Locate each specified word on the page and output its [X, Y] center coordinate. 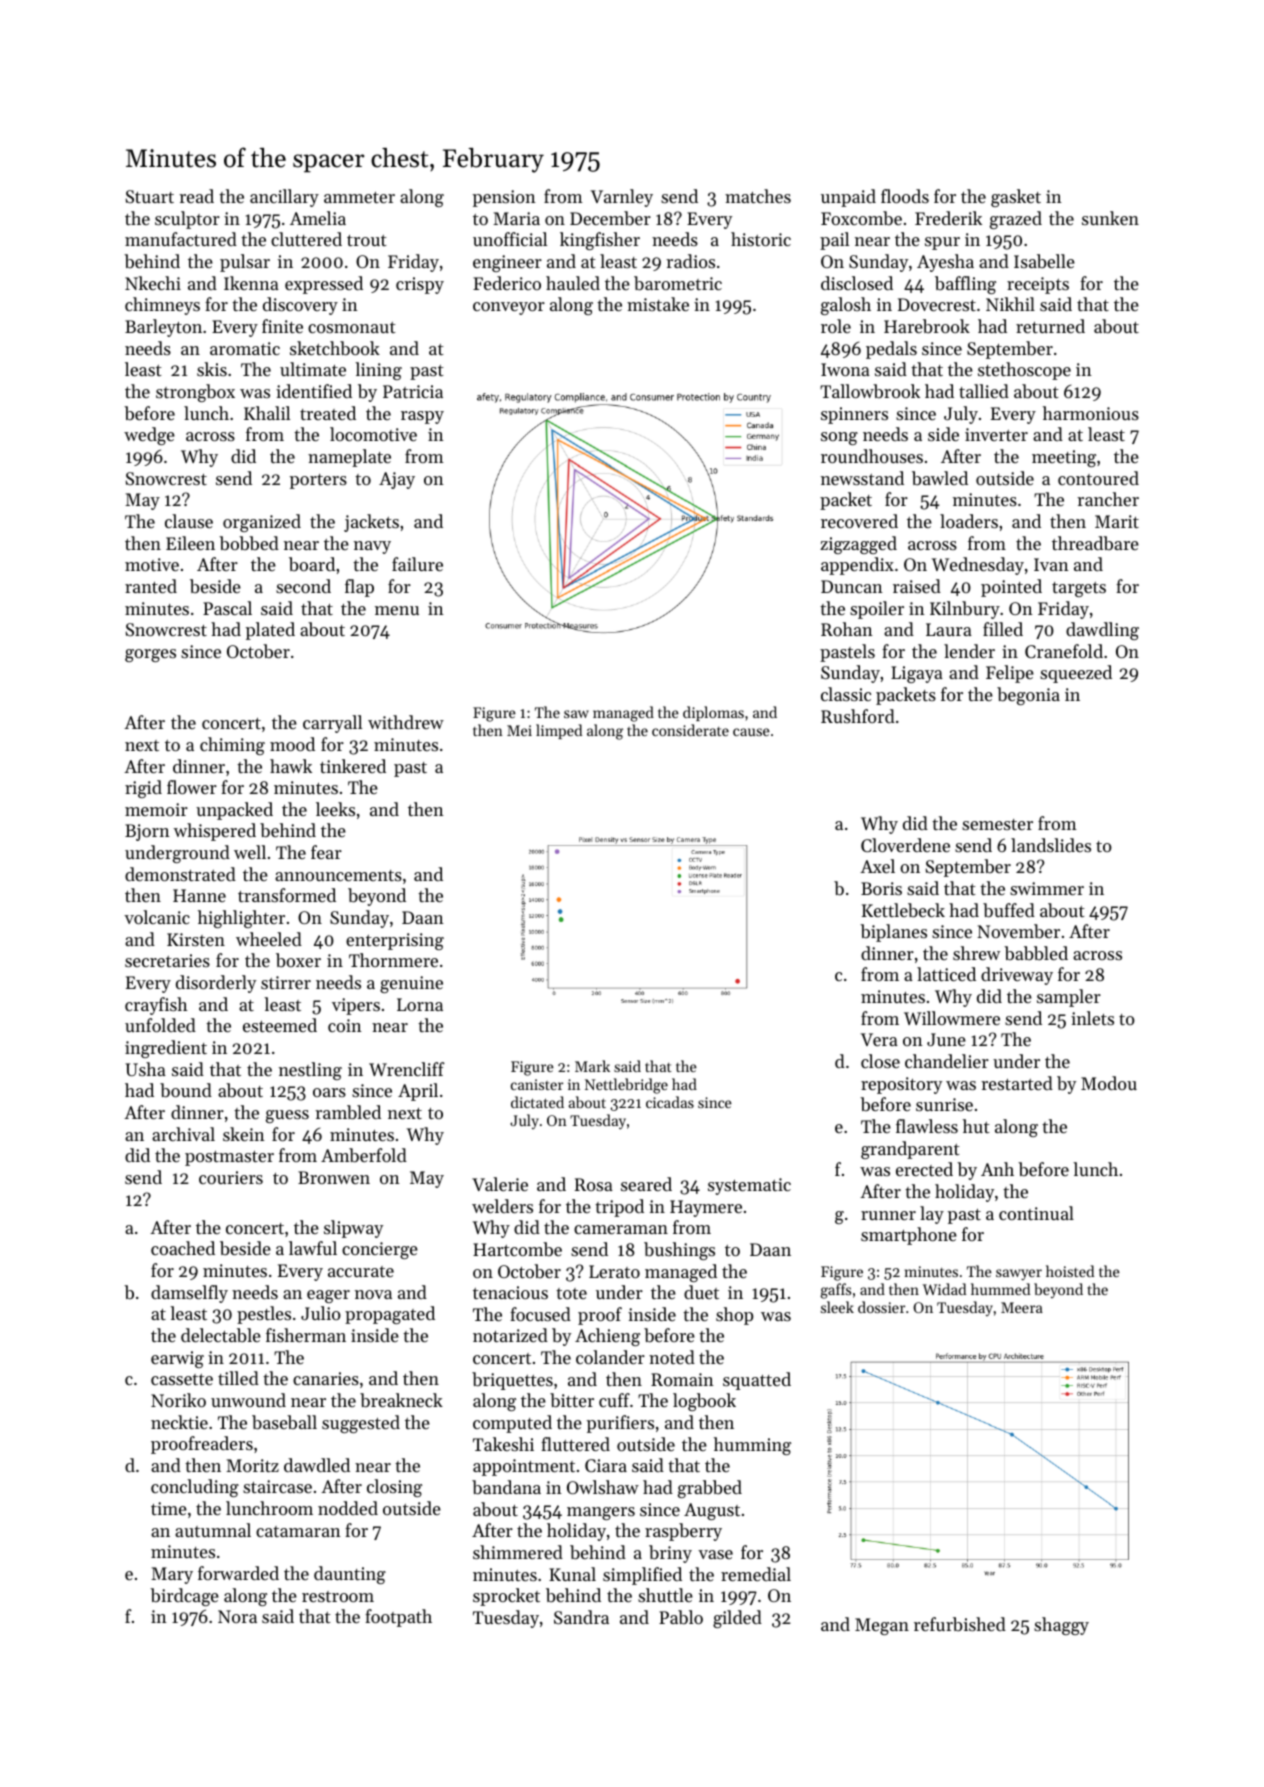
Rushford [858, 716]
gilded [737, 1619]
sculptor [187, 220]
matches [758, 196]
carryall [332, 724]
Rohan [847, 629]
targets [1079, 589]
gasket [1016, 198]
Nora [237, 1616]
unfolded [160, 1025]
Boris [881, 888]
